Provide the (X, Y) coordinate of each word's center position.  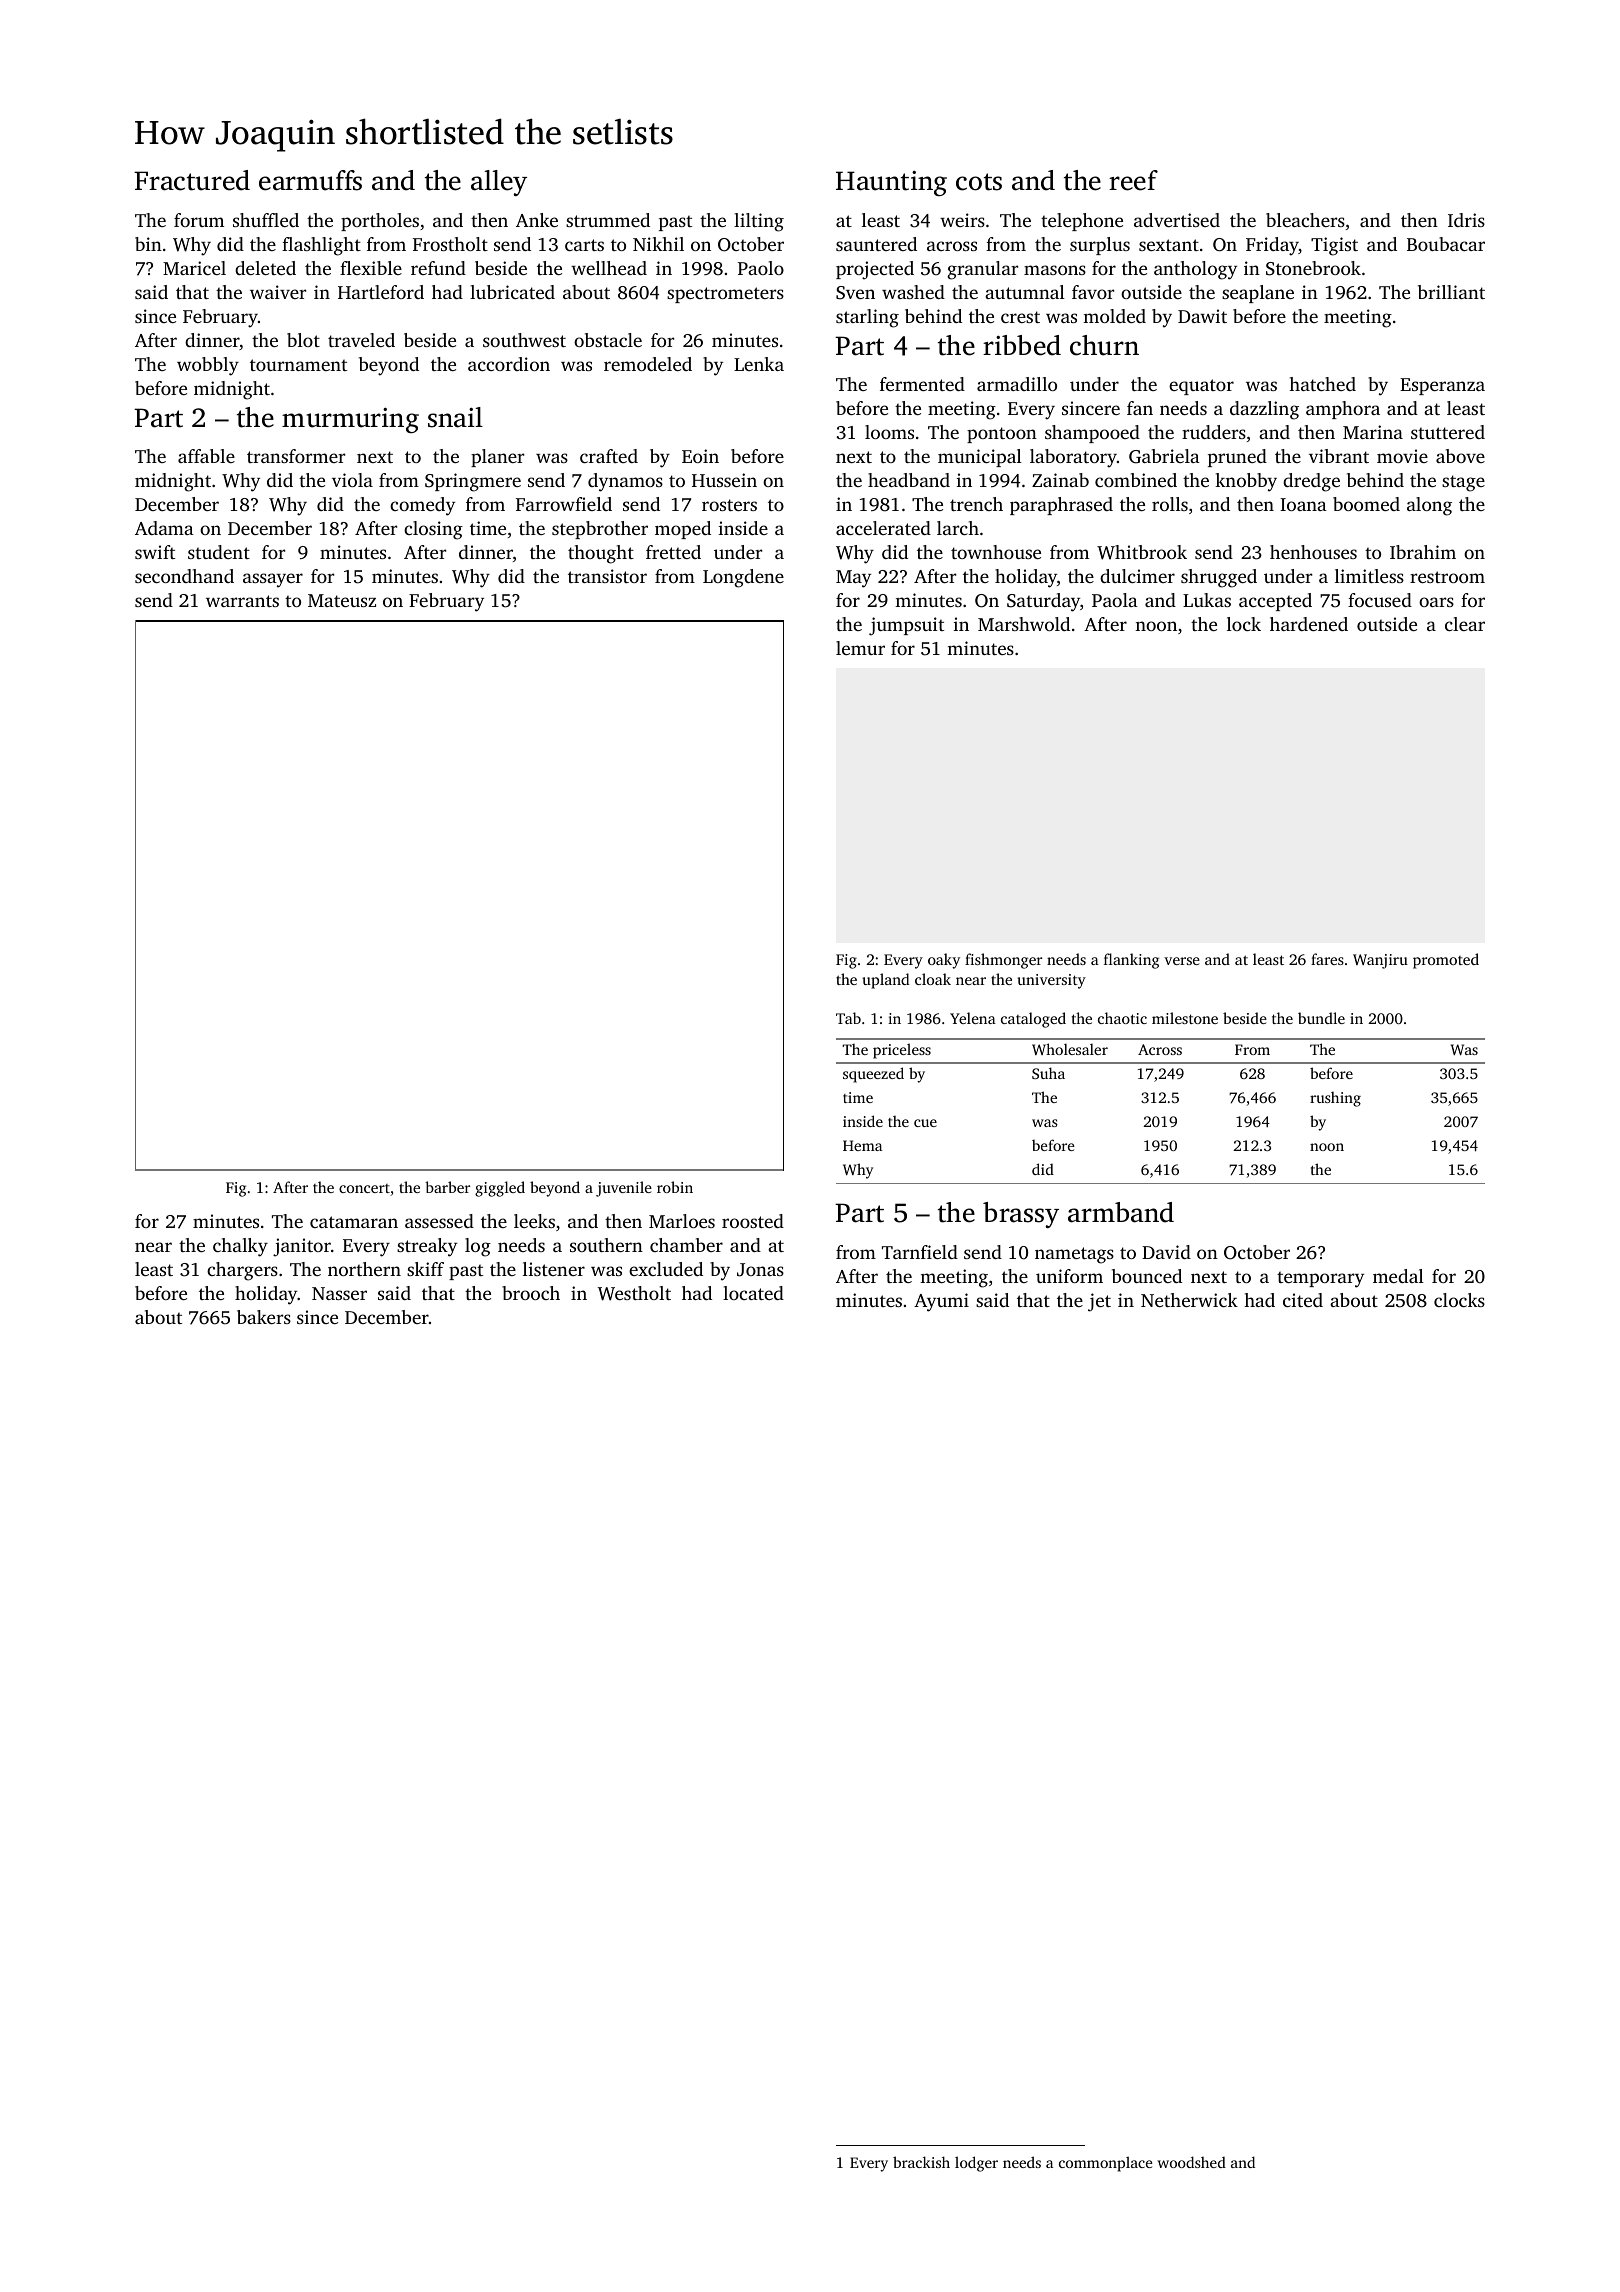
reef (1133, 180)
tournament (298, 365)
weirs (962, 220)
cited (1303, 1300)
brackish (921, 2162)
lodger (976, 2164)
